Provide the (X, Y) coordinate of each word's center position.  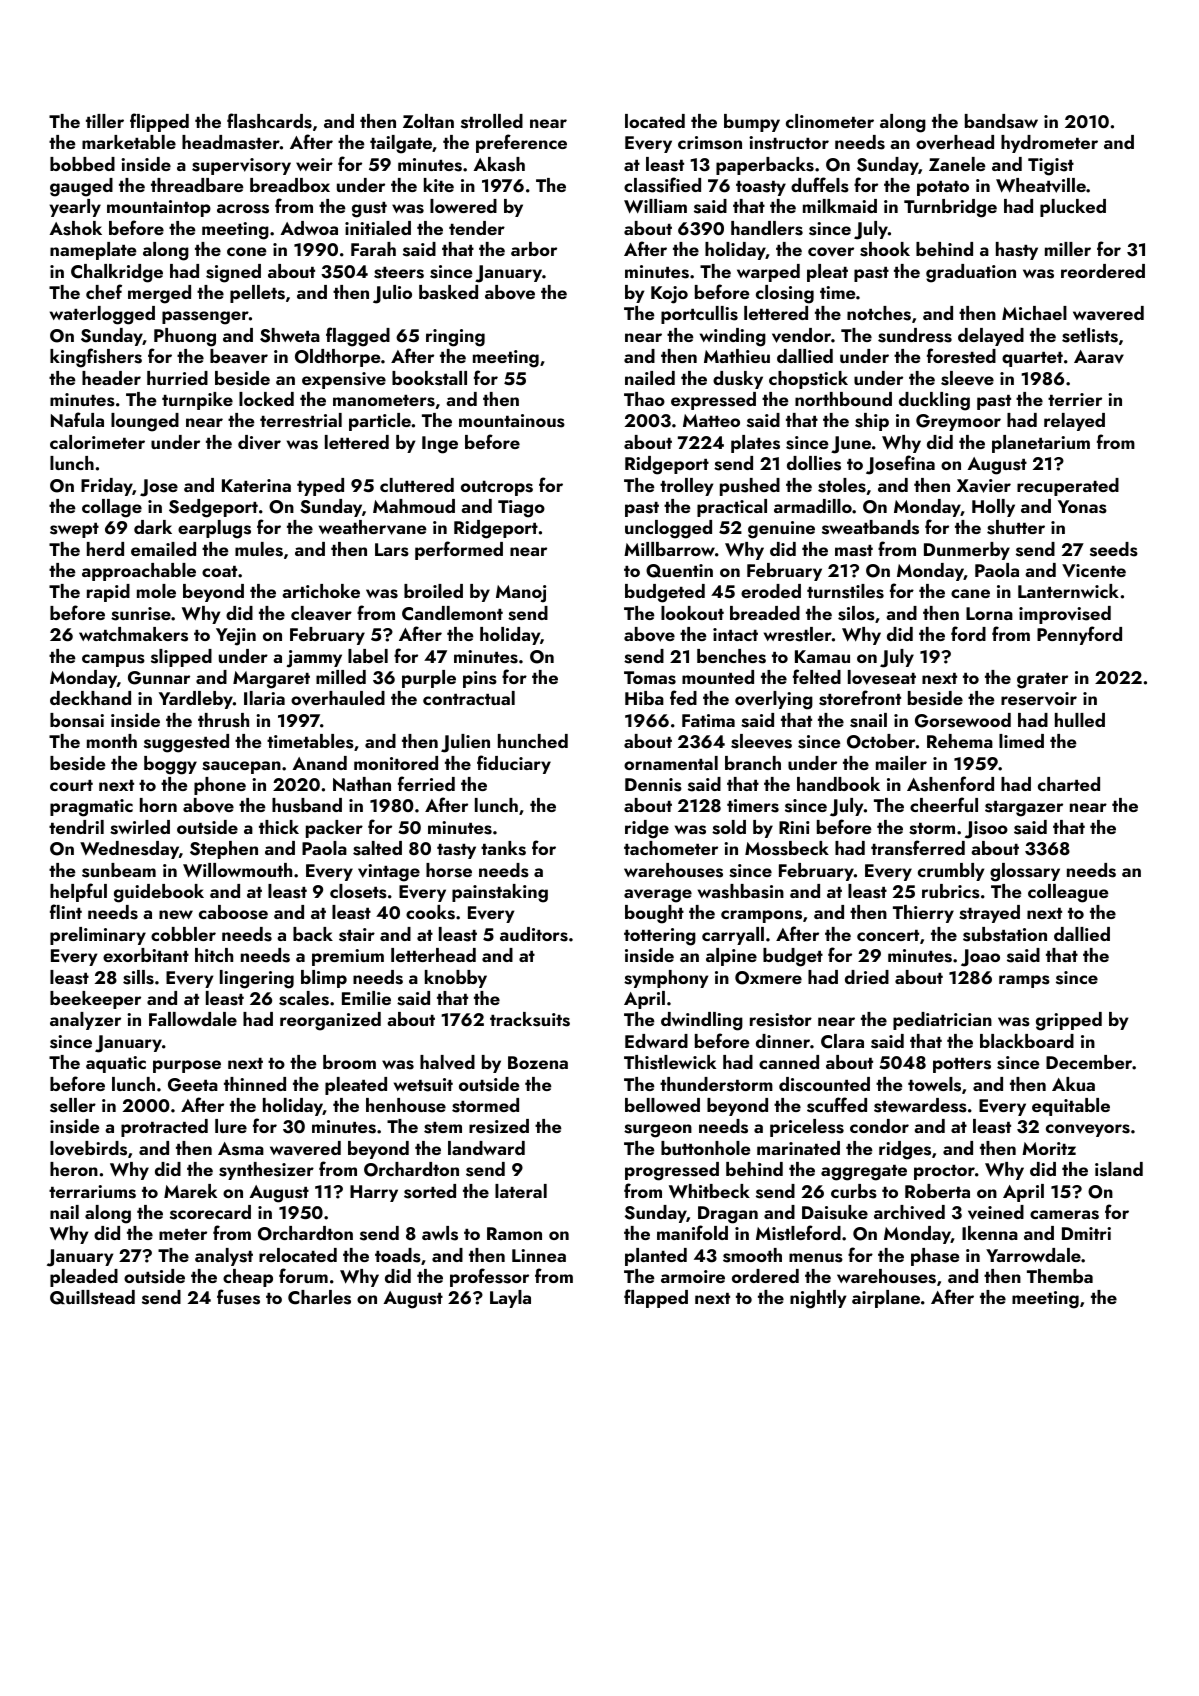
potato (943, 188)
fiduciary (514, 764)
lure (231, 1126)
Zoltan (428, 121)
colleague (1068, 893)
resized (499, 1126)
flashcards (269, 121)
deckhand (90, 698)
